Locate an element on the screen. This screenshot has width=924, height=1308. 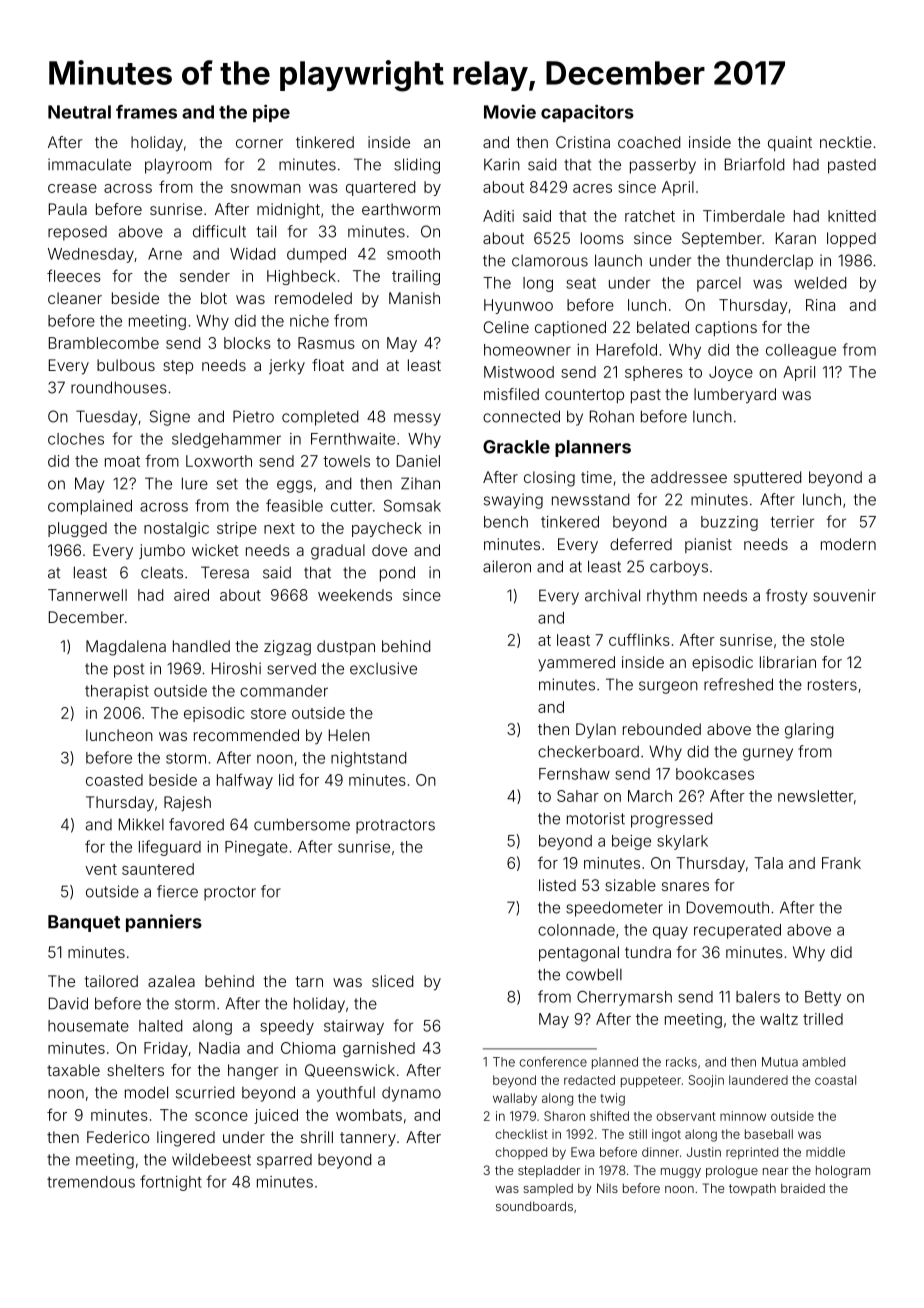
Movie is located at coordinates (510, 112).
